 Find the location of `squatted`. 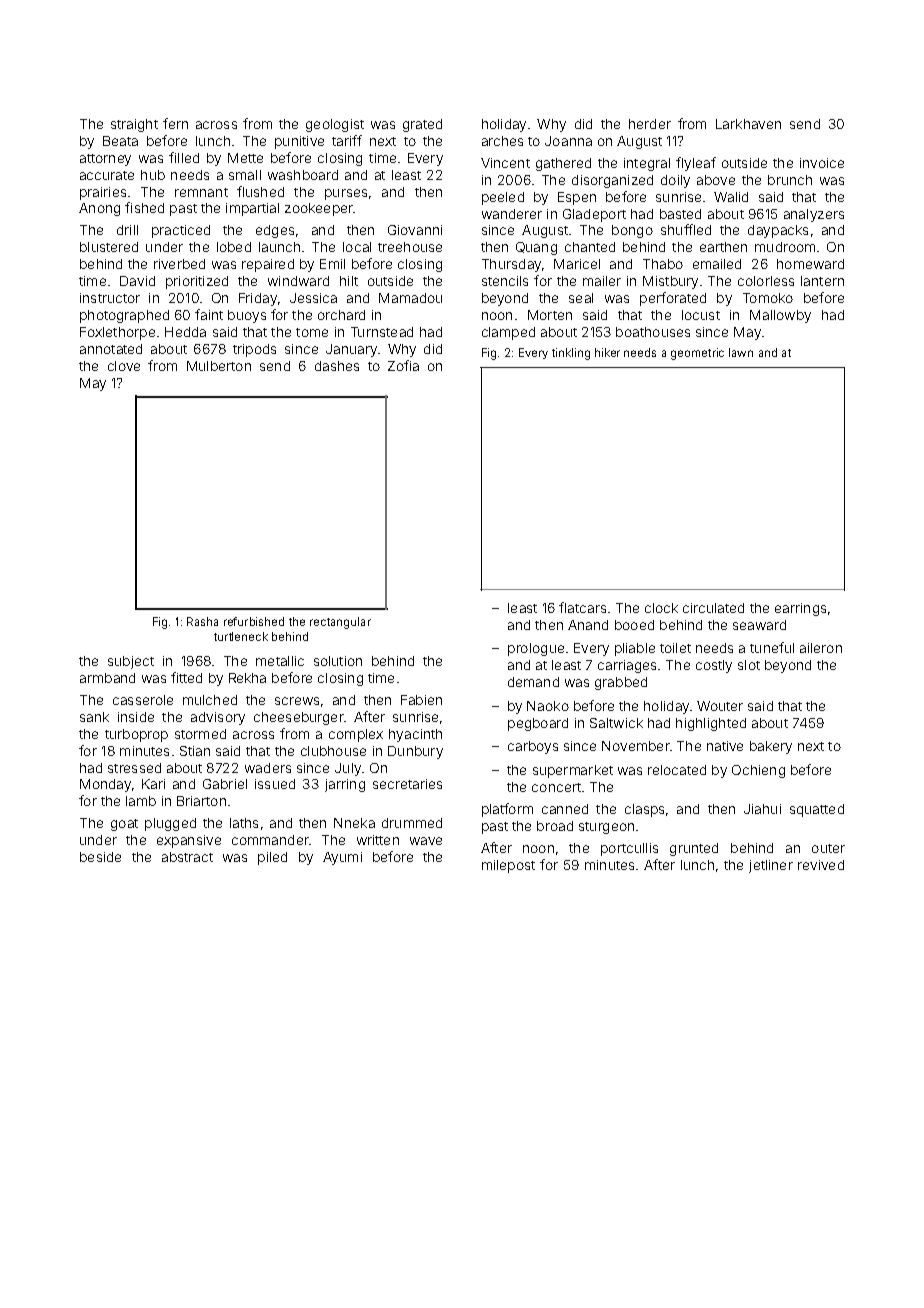

squatted is located at coordinates (817, 810).
